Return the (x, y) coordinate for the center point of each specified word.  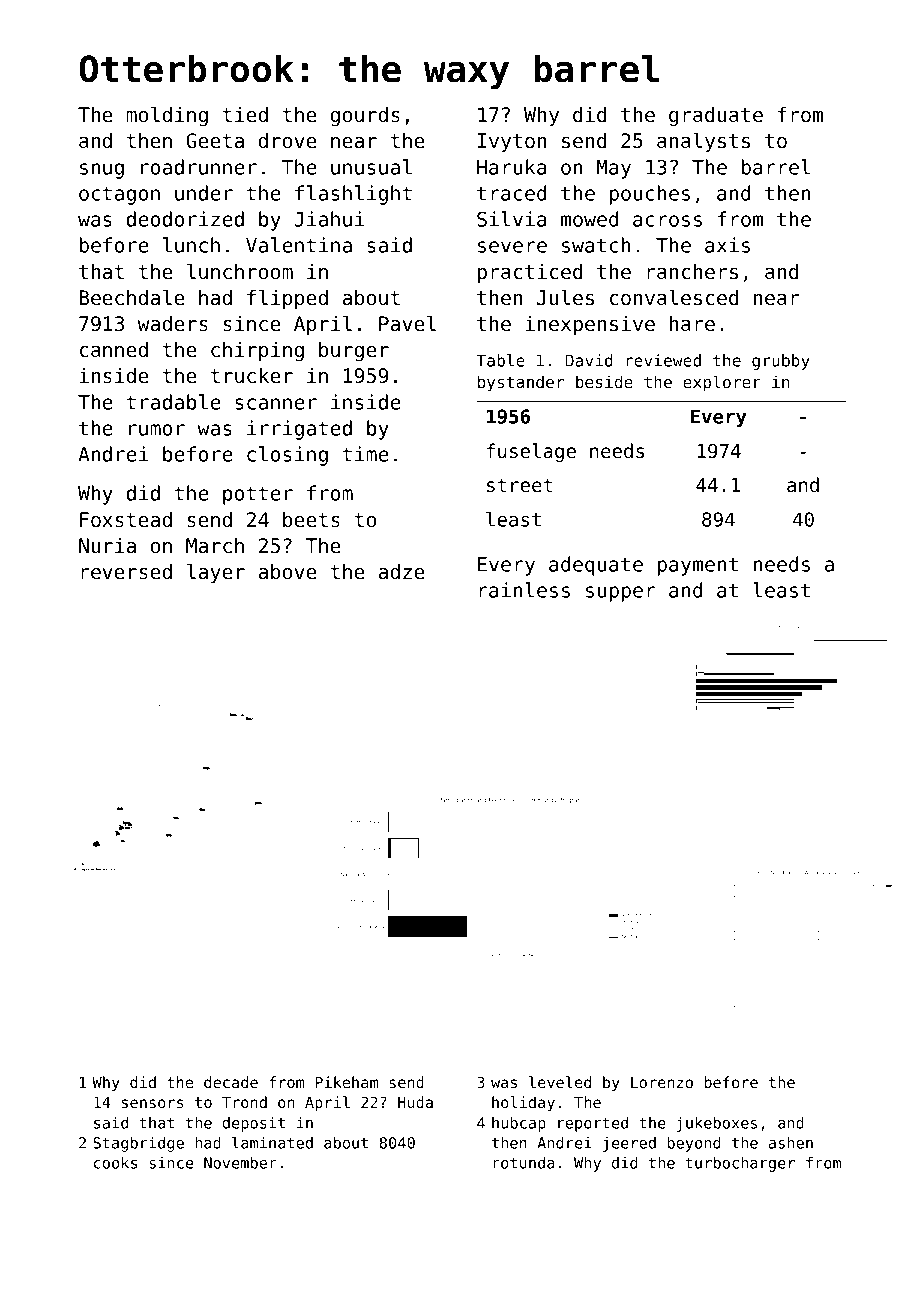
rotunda (524, 1163)
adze (402, 572)
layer (216, 573)
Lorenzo (662, 1082)
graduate (716, 117)
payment (698, 566)
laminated (272, 1142)
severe (512, 247)
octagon (119, 195)
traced (511, 193)
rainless (524, 590)
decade (231, 1082)
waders (172, 324)
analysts (703, 142)
